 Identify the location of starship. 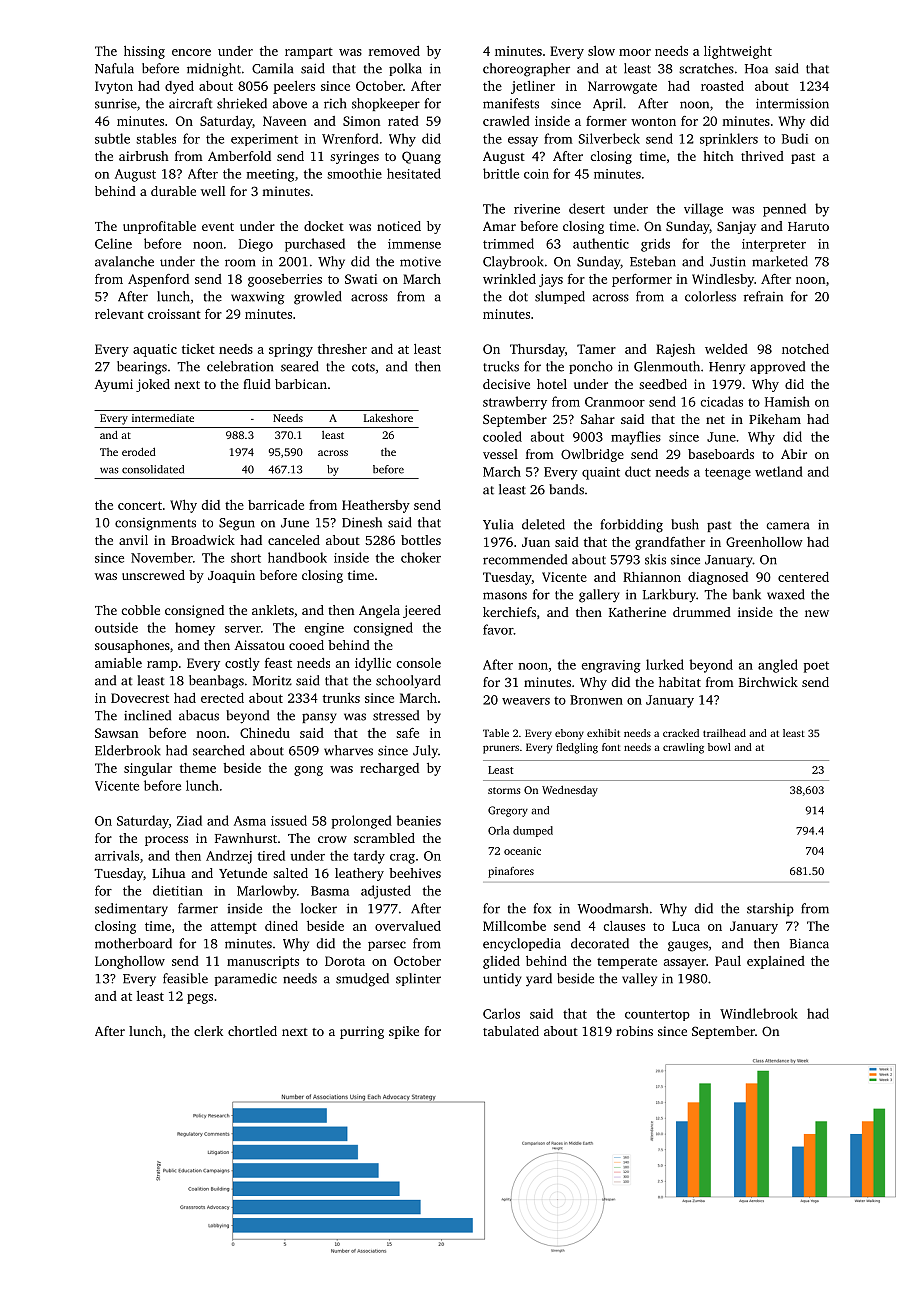
(770, 909).
